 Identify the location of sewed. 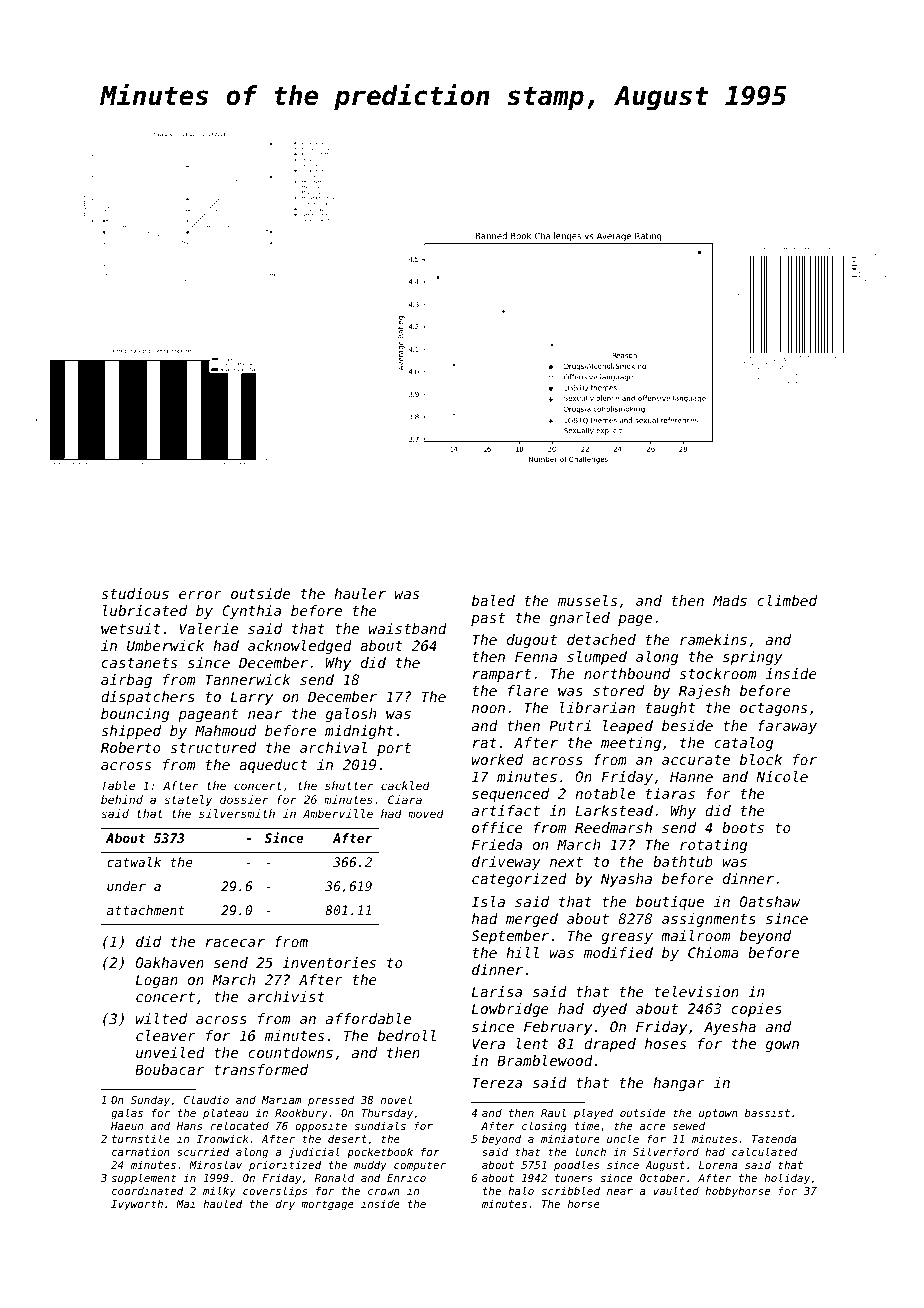
(689, 1125).
